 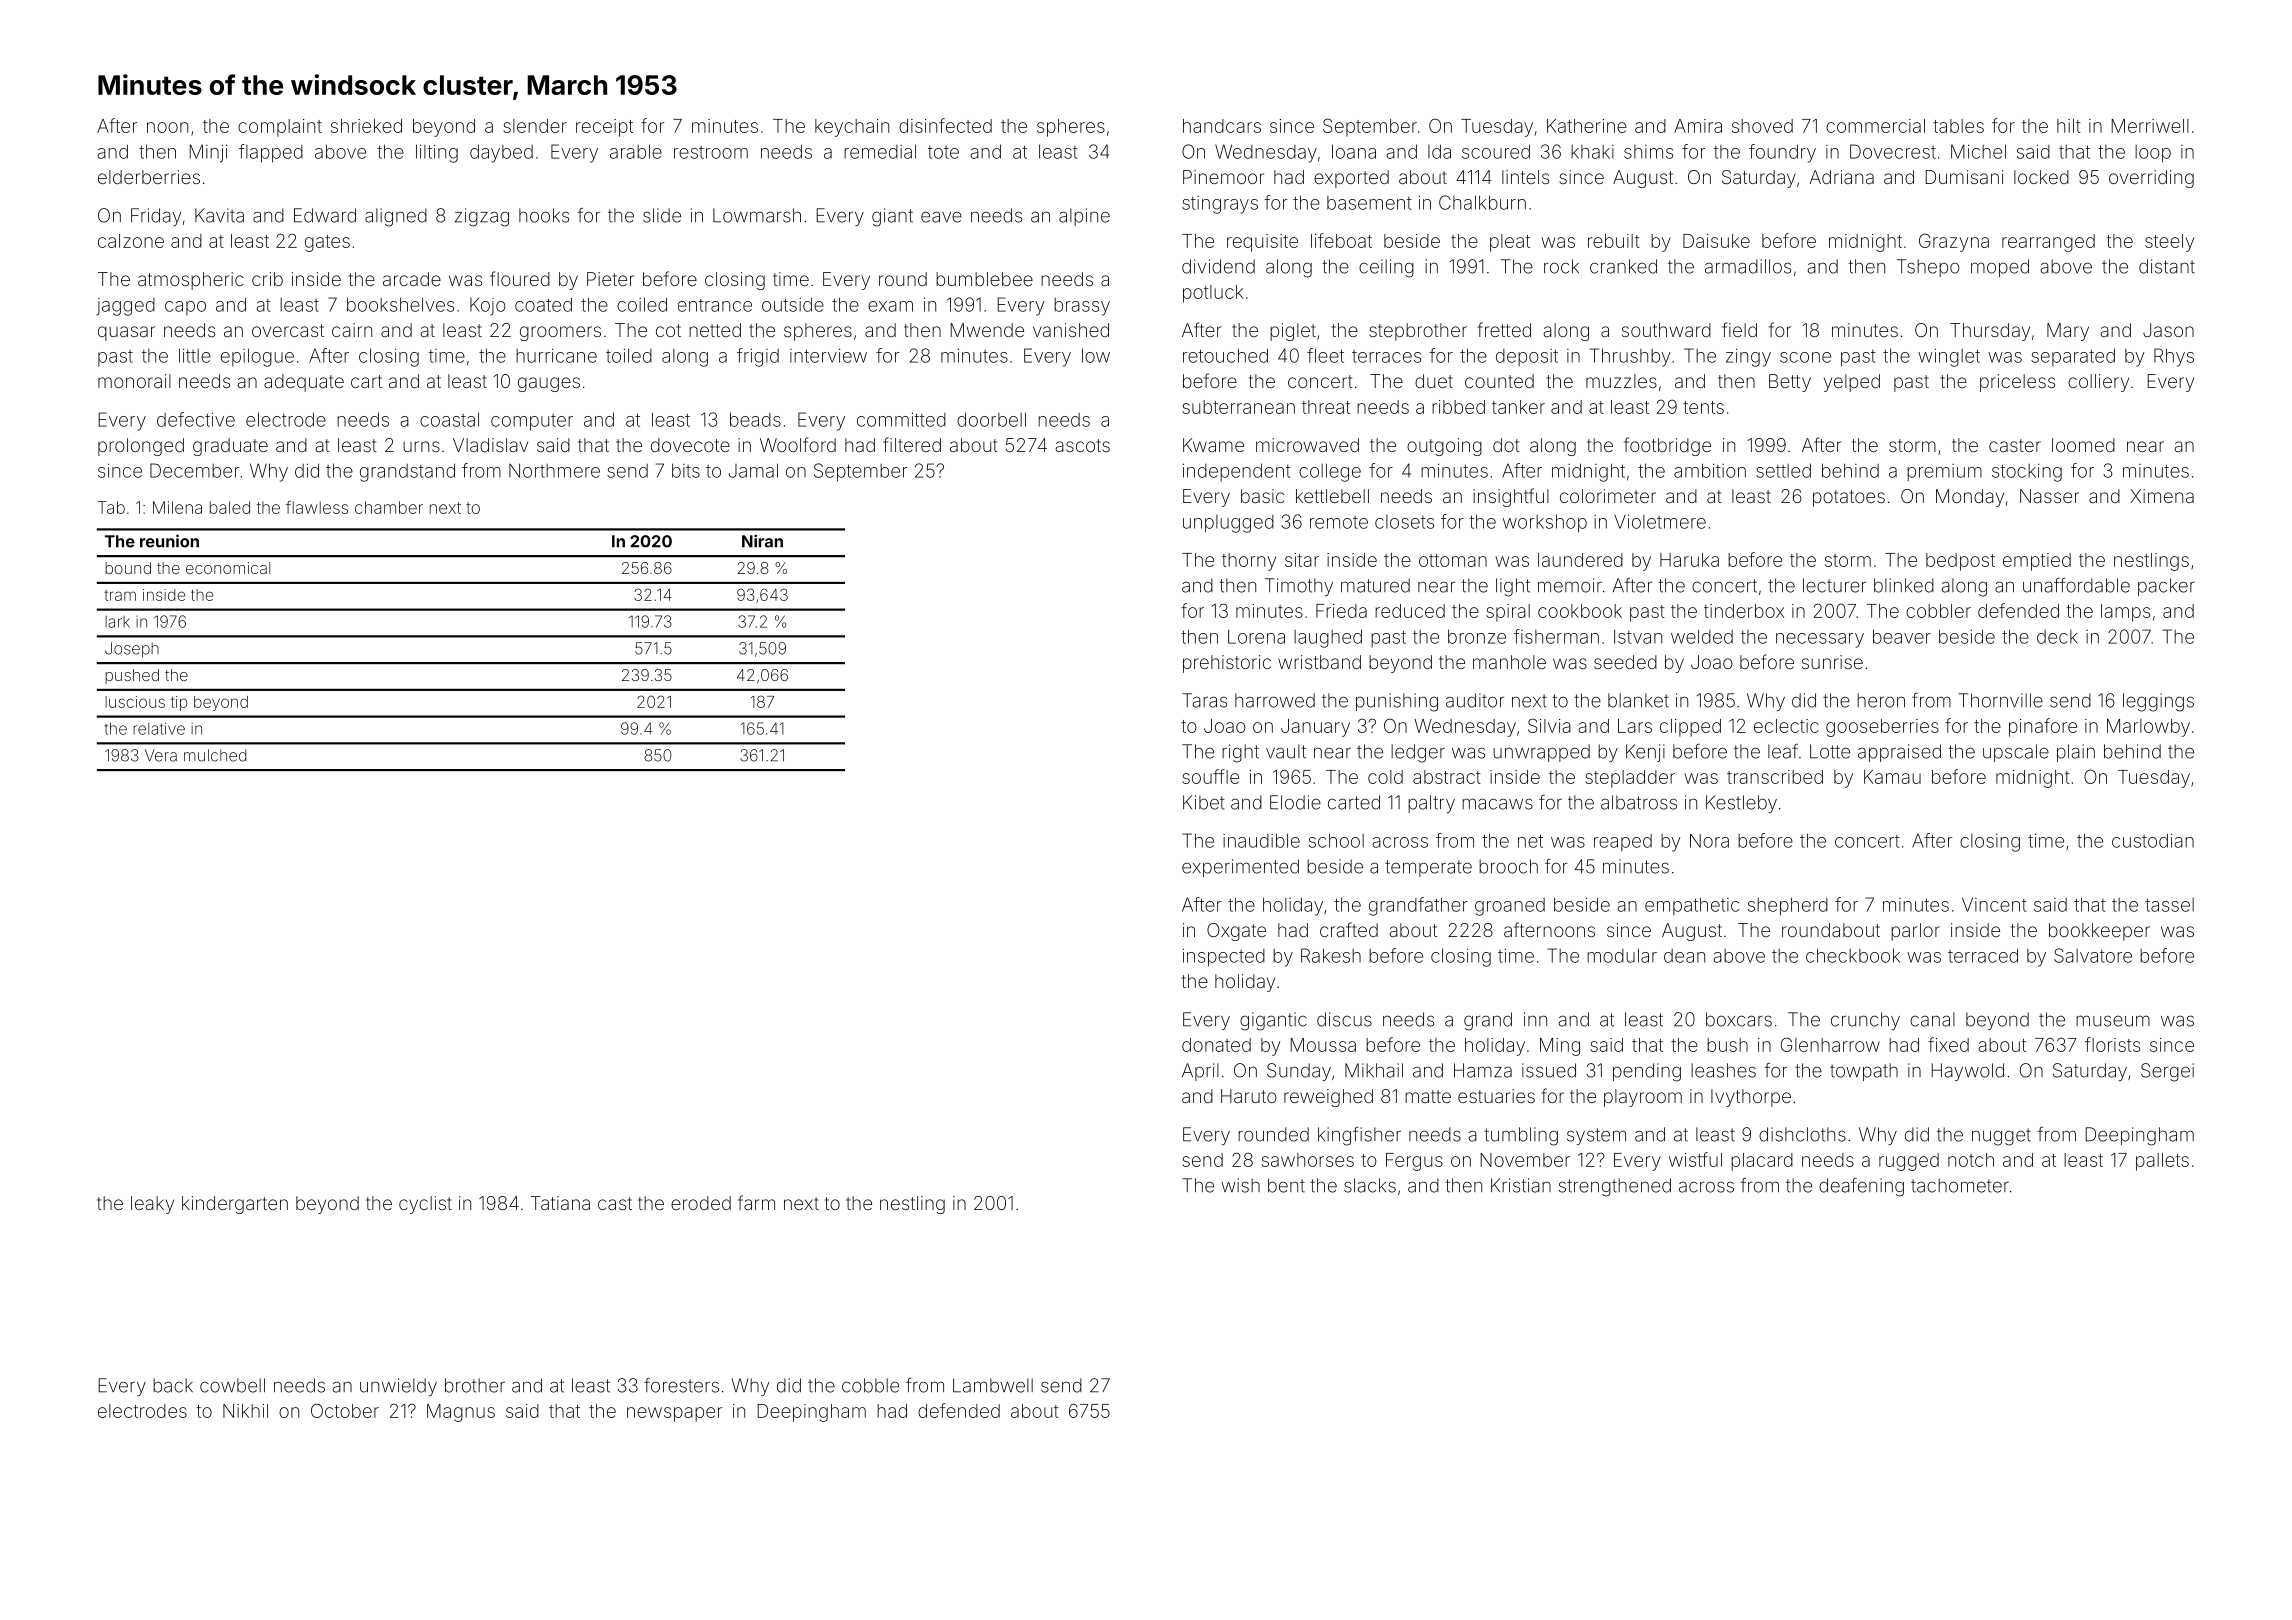 I want to click on welded, so click(x=1702, y=636).
